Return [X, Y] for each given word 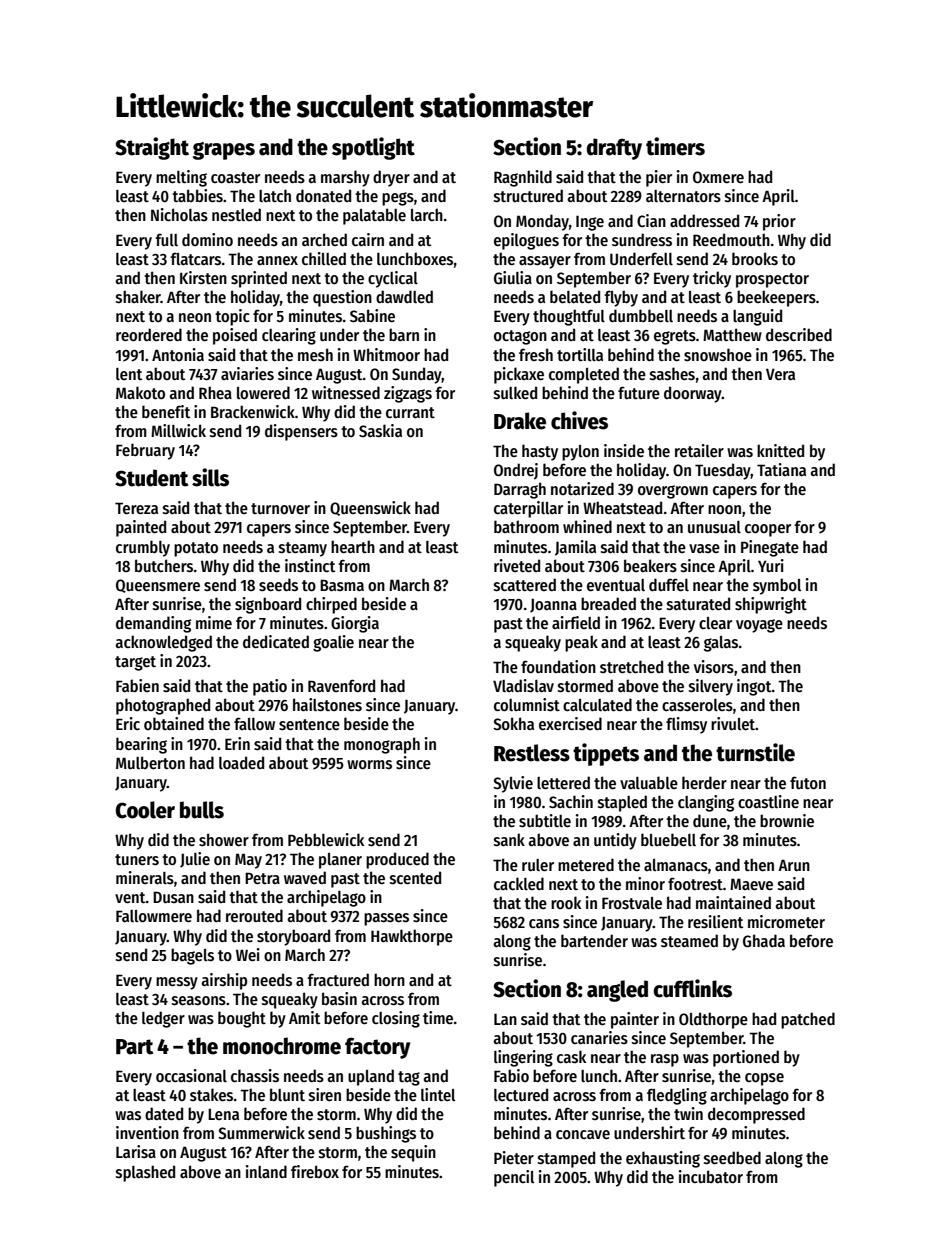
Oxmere [718, 177]
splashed [145, 1173]
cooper [768, 530]
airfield [576, 622]
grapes [224, 151]
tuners [137, 860]
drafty [614, 149]
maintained [733, 902]
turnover [280, 508]
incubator [711, 1176]
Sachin [571, 801]
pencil [514, 1178]
